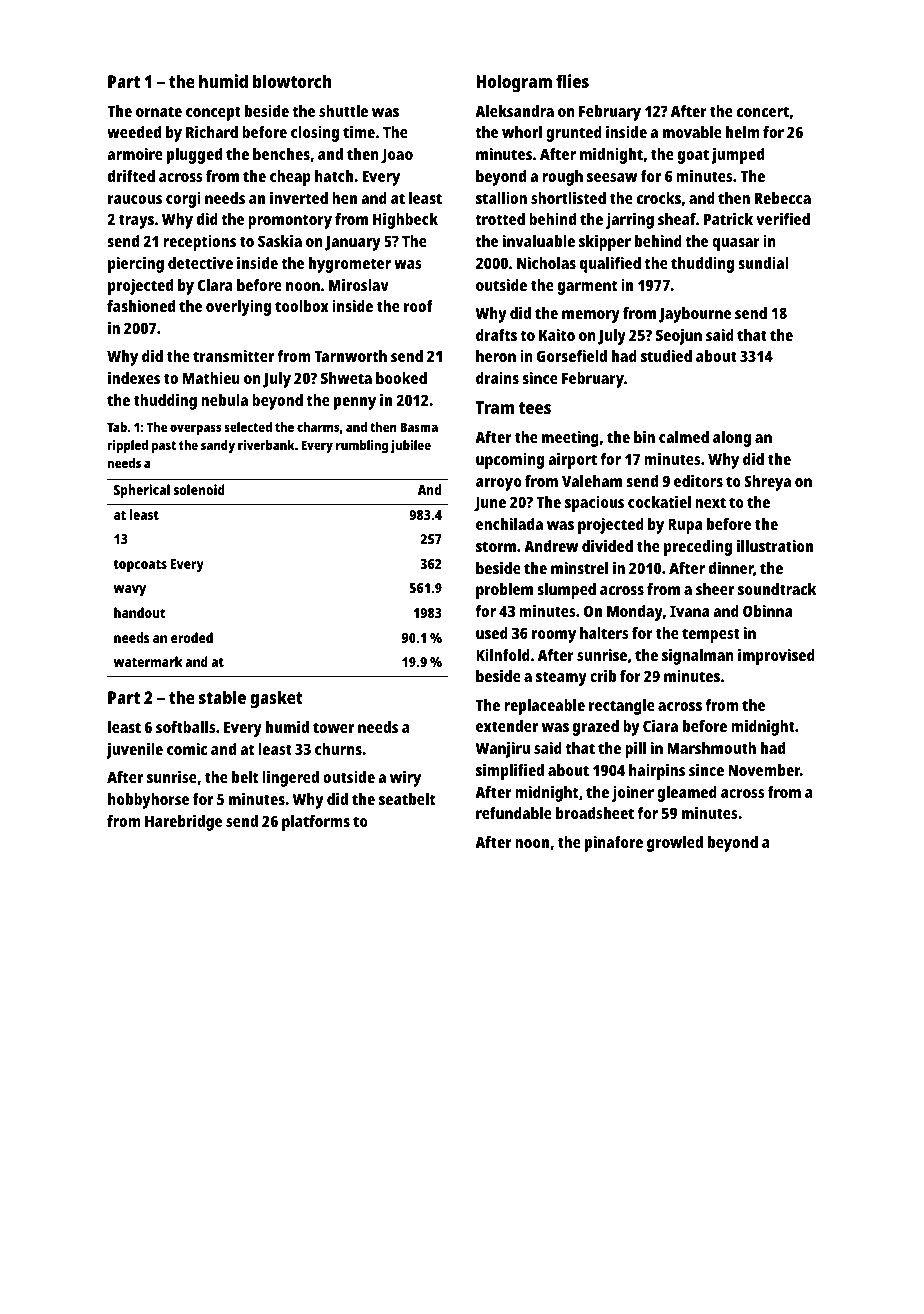 This page has width=924, height=1314. Describe the element at coordinates (763, 111) in the page. I see `concert` at that location.
